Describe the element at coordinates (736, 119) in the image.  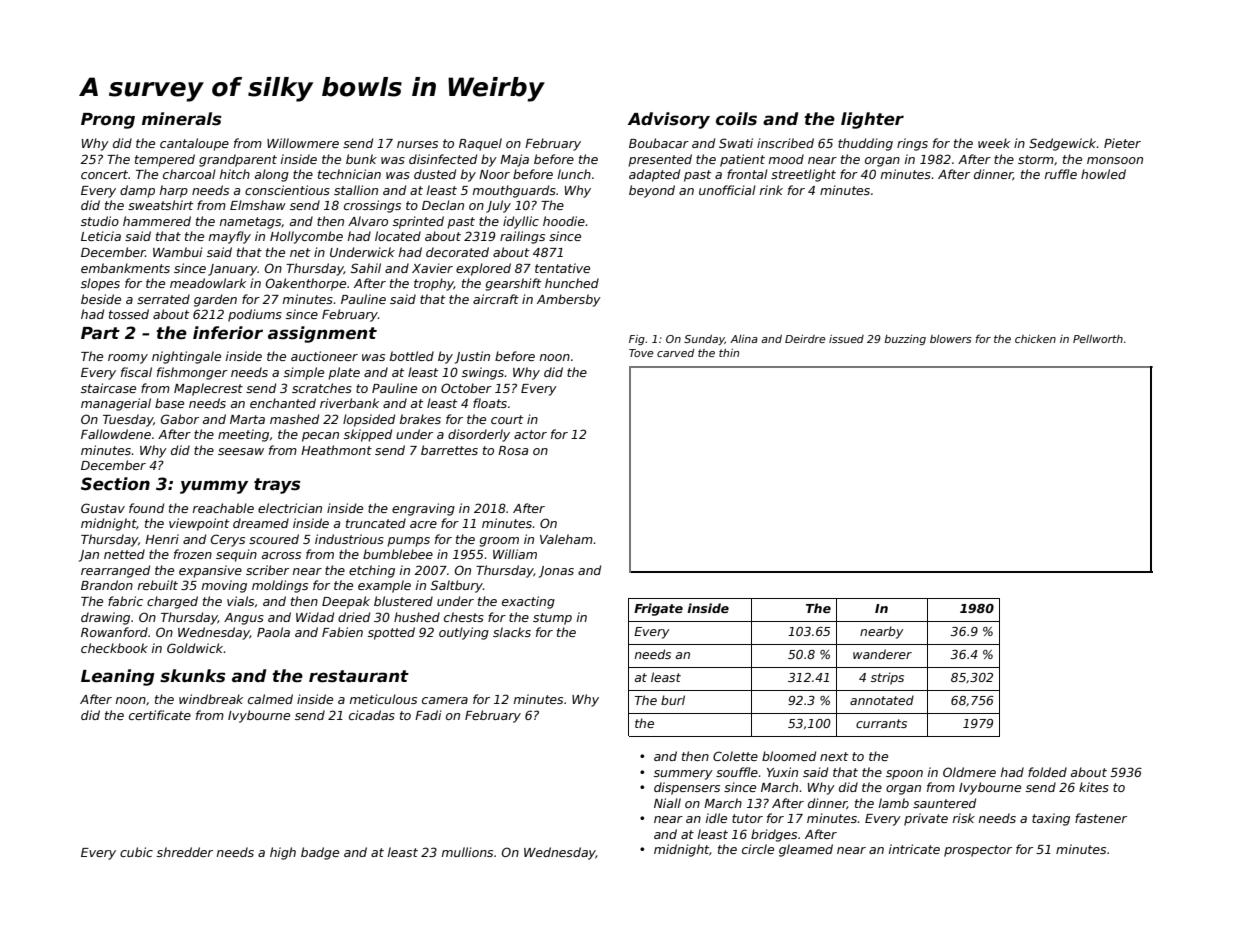
I see `coils` at that location.
